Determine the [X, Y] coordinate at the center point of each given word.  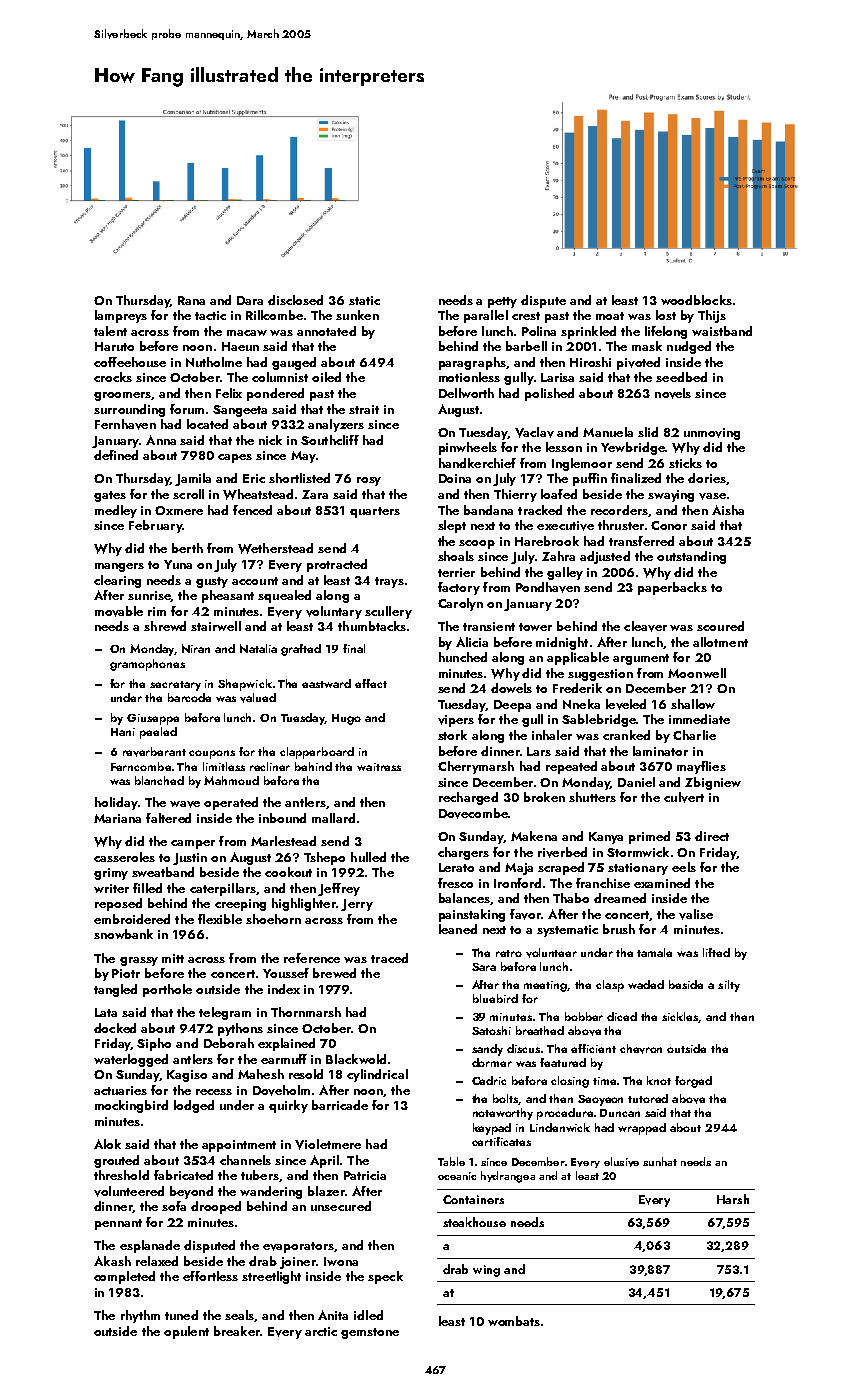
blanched [159, 780]
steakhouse [474, 1222]
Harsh [733, 1199]
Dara [250, 300]
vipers [456, 721]
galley [565, 573]
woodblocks [696, 300]
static [364, 300]
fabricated [183, 1175]
